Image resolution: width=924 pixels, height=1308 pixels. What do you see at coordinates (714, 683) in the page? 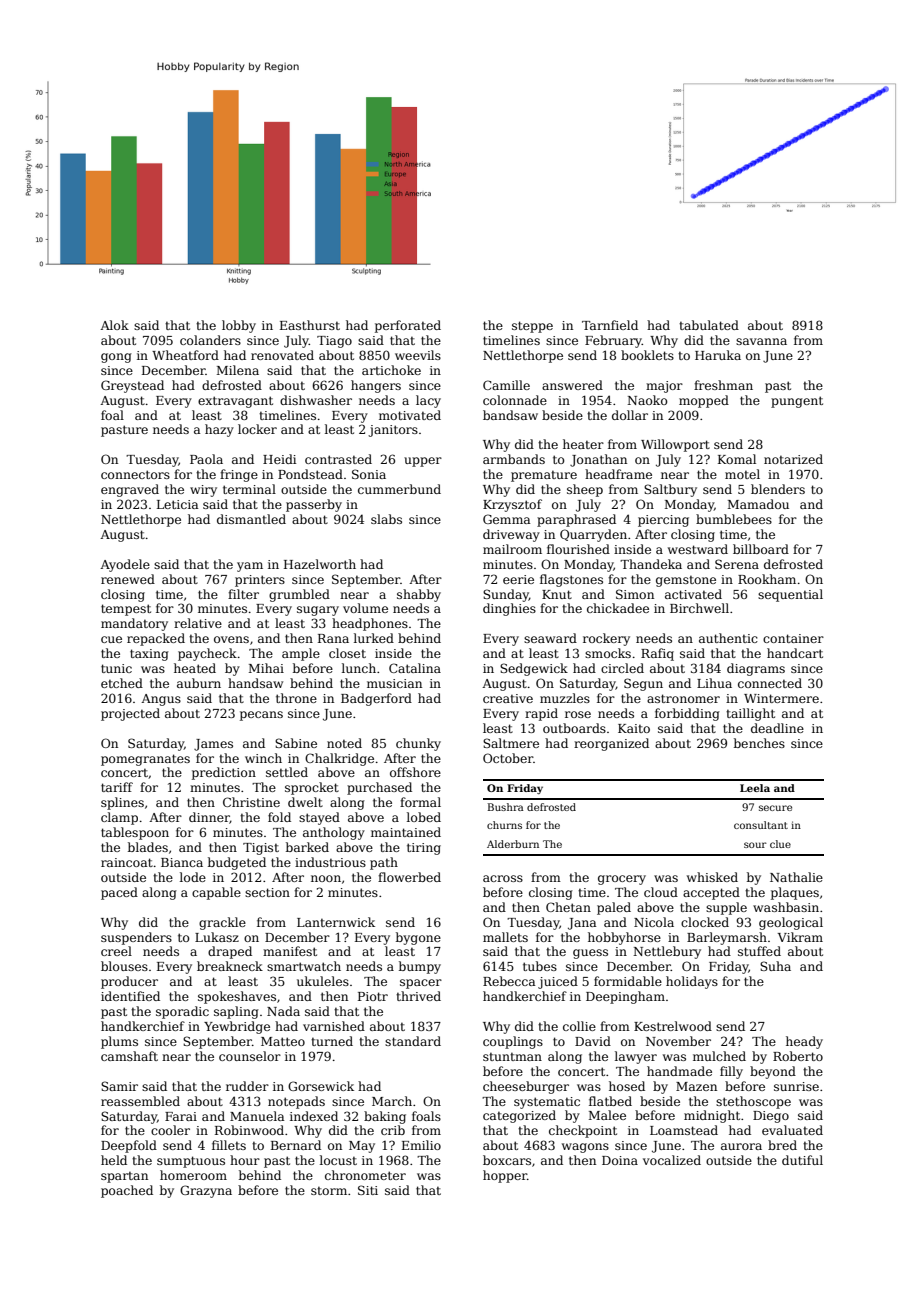
I see `Lihua` at bounding box center [714, 683].
